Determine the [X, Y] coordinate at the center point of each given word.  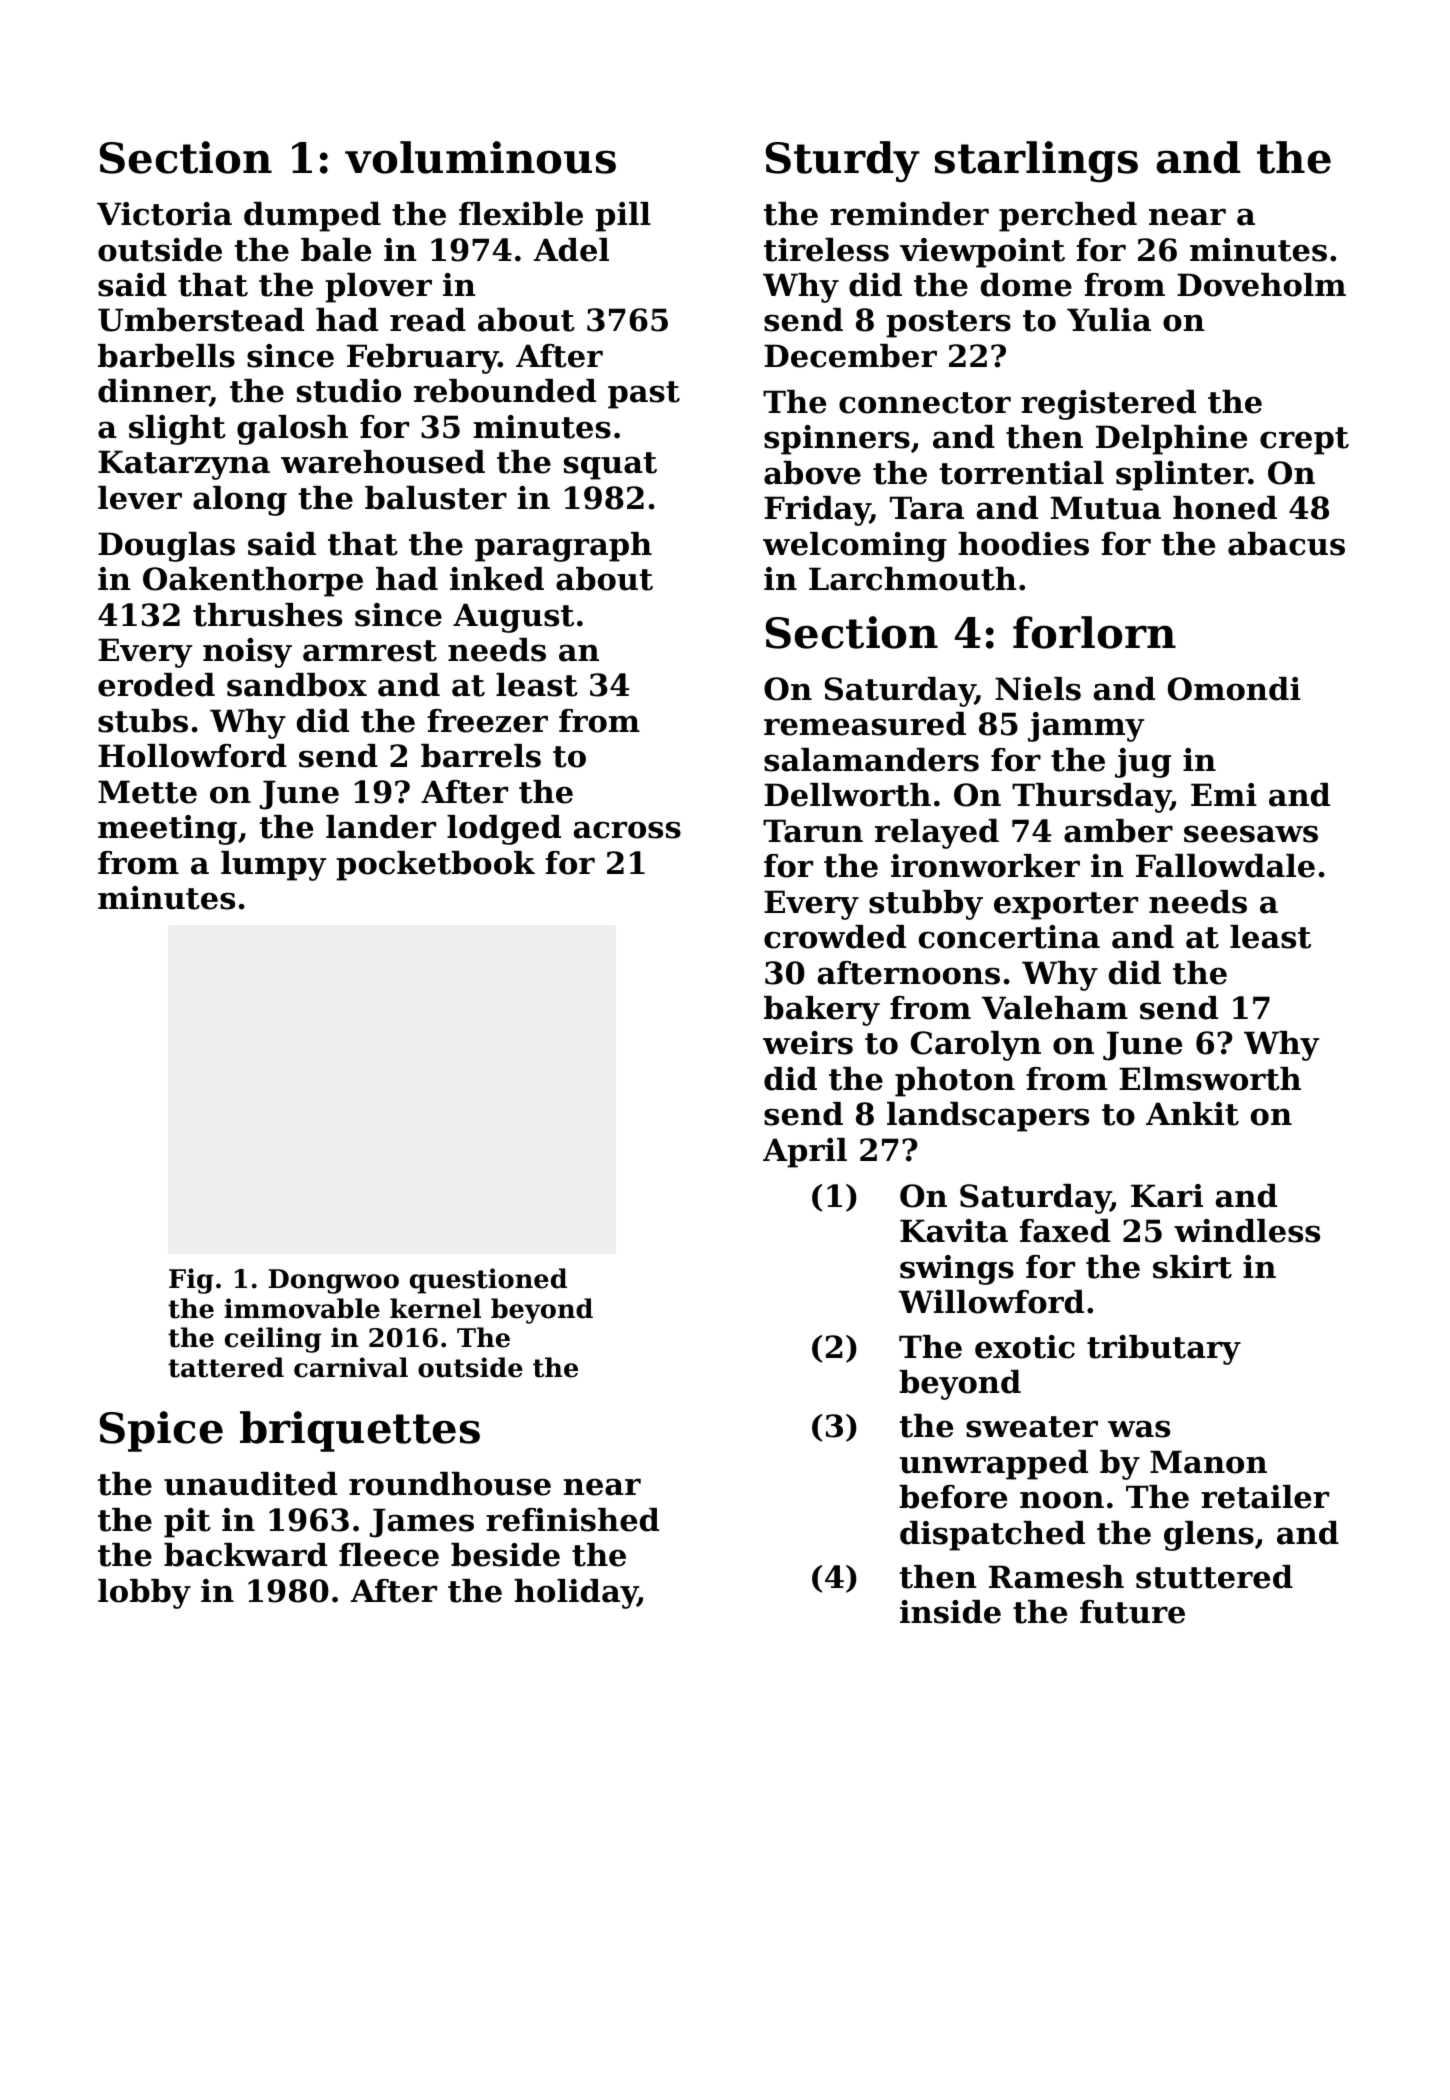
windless [1247, 1231]
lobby [144, 1594]
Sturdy [843, 162]
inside [950, 1612]
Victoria [164, 214]
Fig [191, 1281]
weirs [808, 1043]
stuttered [1214, 1577]
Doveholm [1261, 285]
